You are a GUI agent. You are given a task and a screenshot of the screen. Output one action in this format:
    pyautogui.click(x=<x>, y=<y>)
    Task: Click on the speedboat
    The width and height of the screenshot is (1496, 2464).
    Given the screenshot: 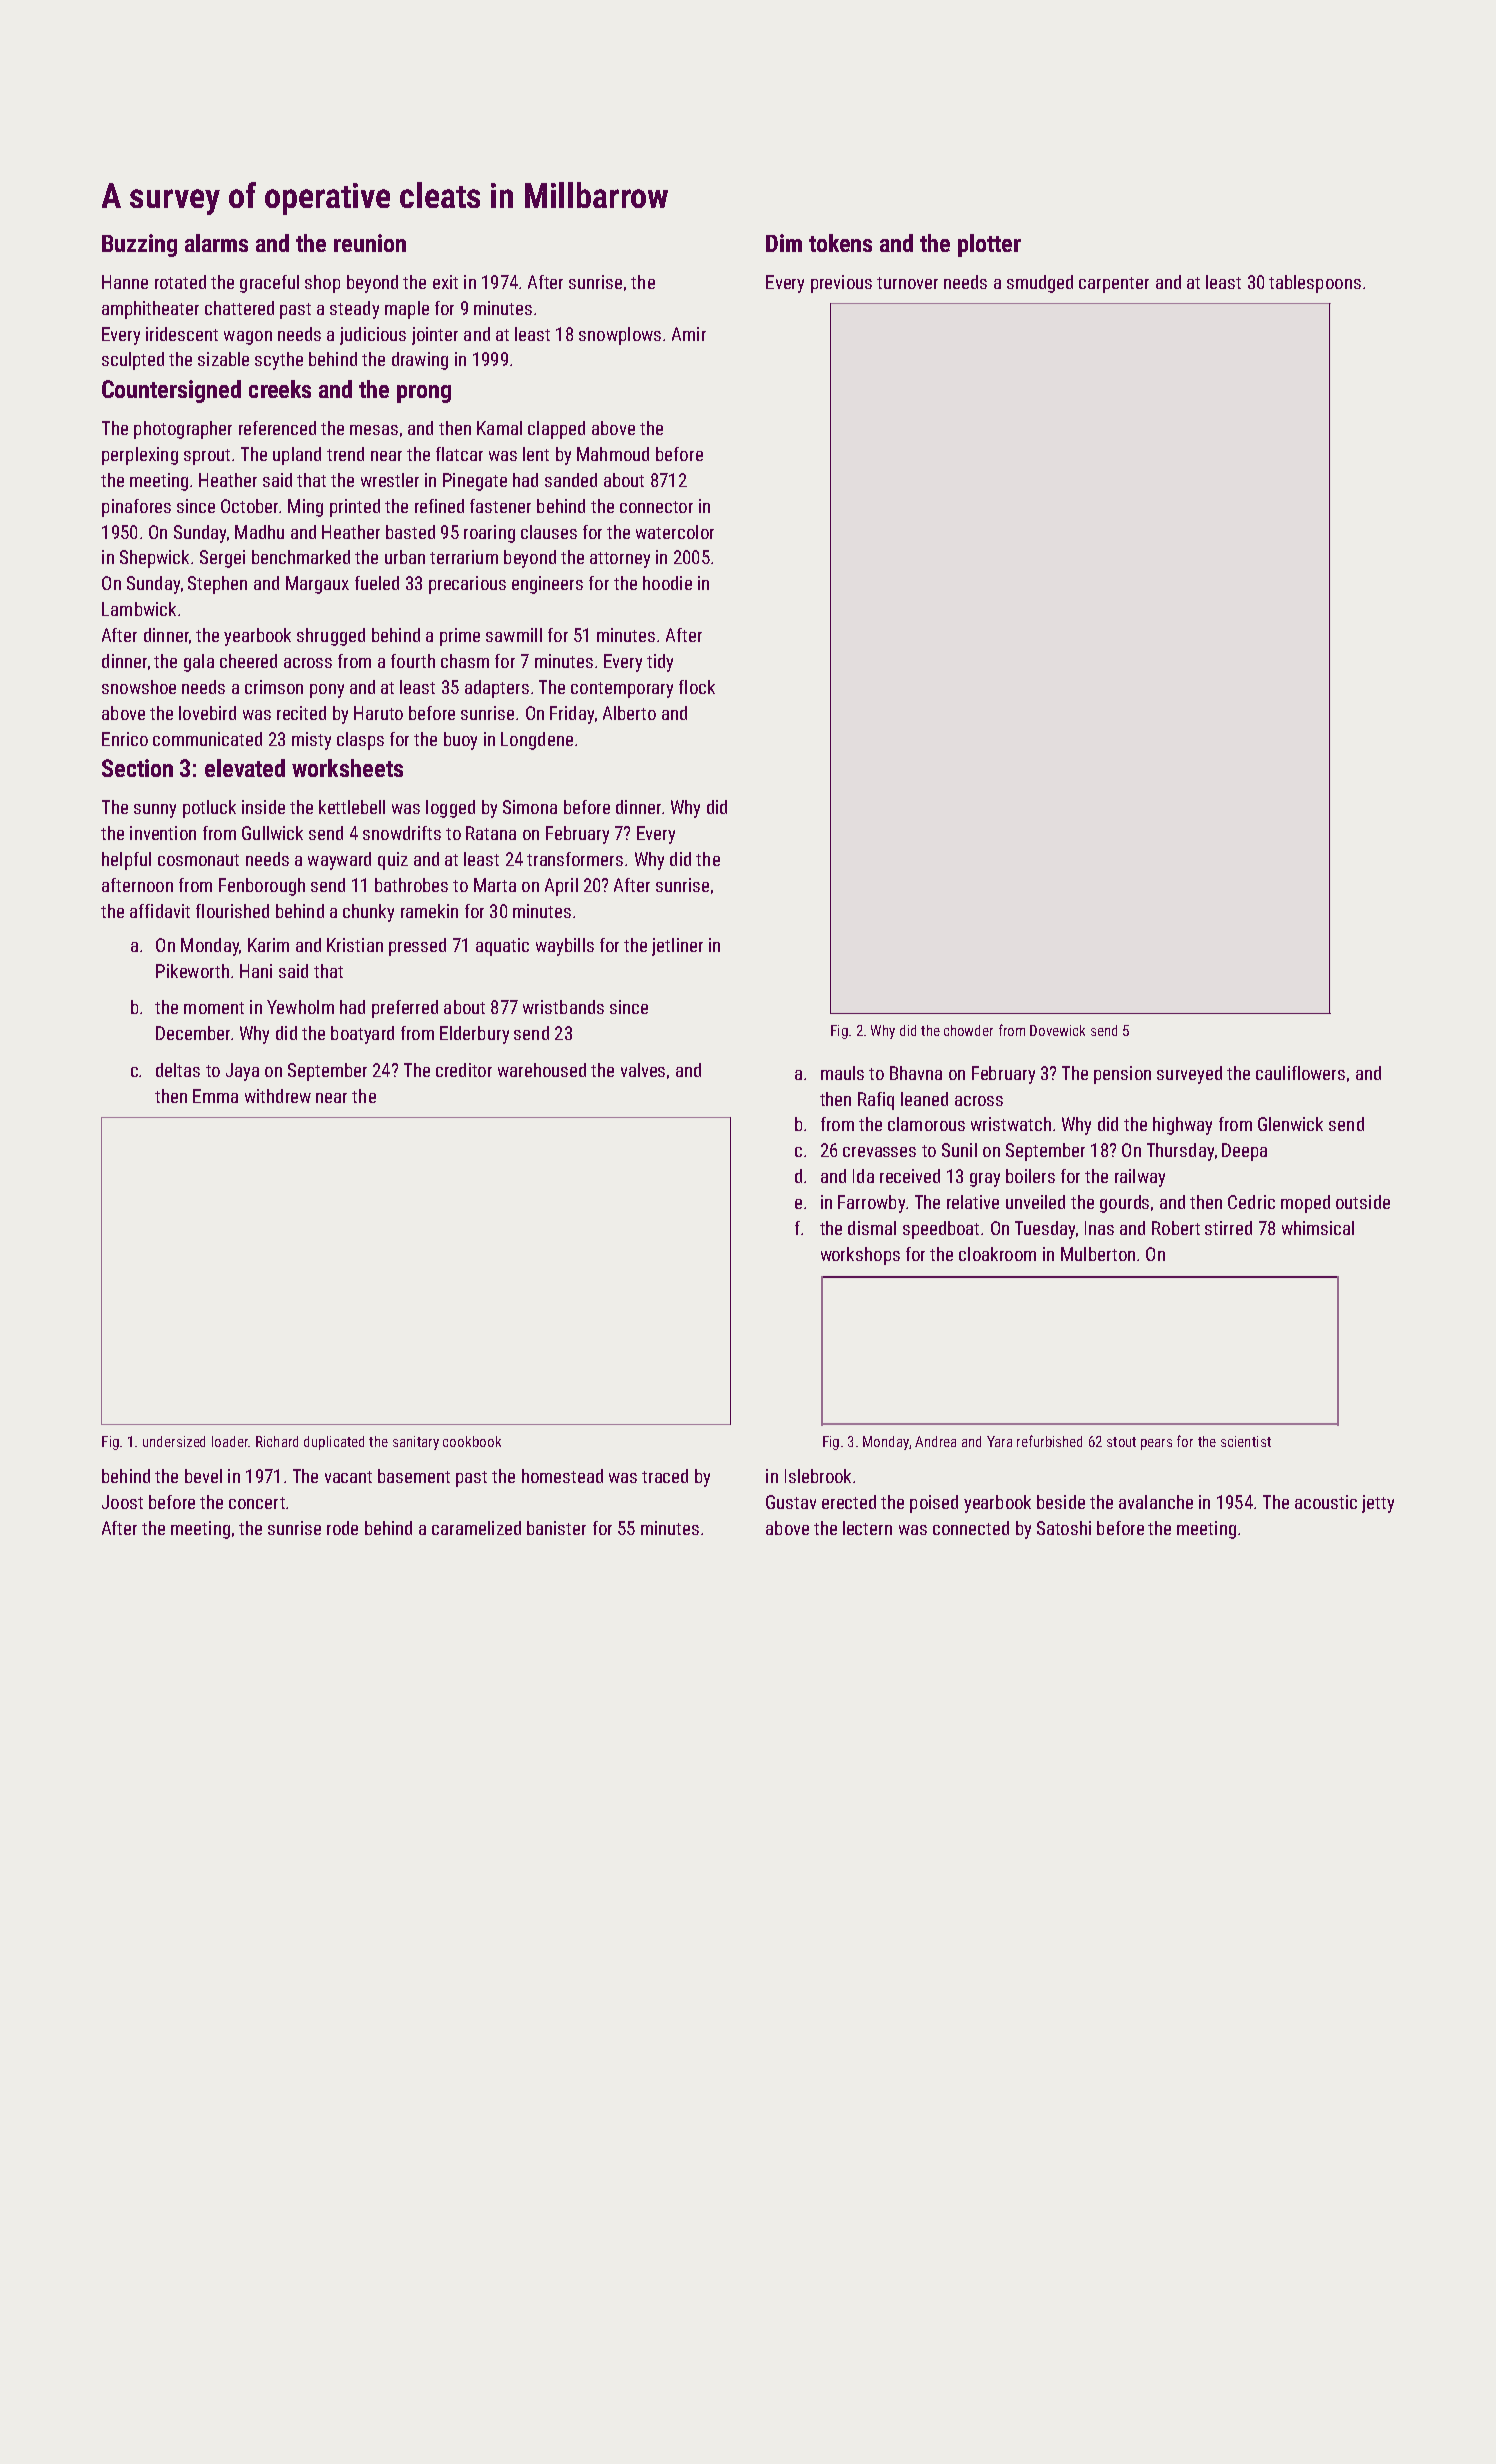 What is the action you would take?
    pyautogui.click(x=941, y=1230)
